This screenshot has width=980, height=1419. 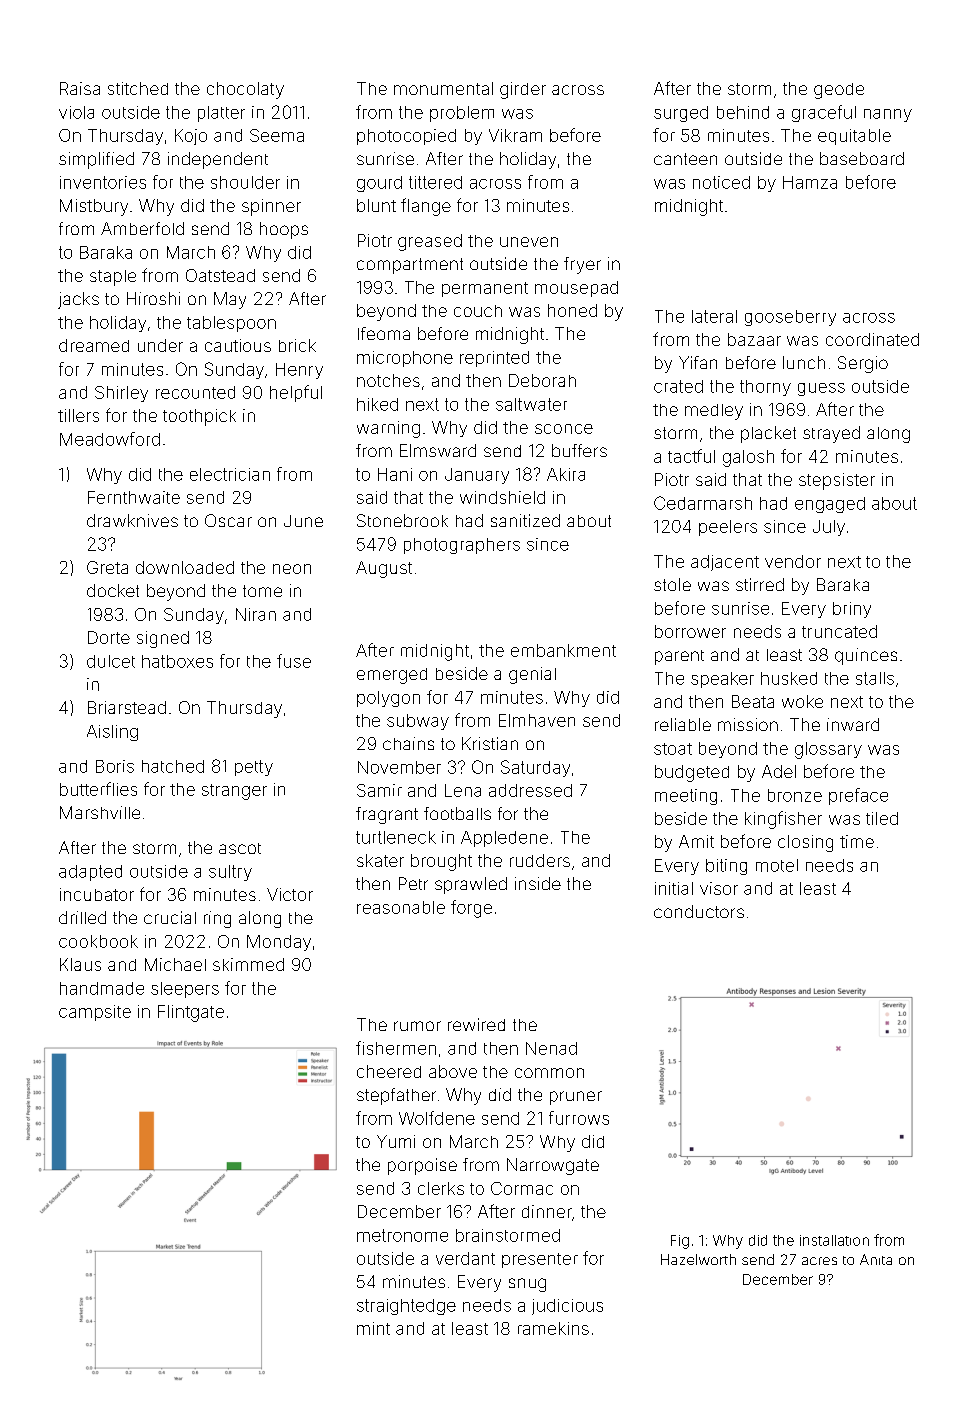 I want to click on geode, so click(x=839, y=91).
